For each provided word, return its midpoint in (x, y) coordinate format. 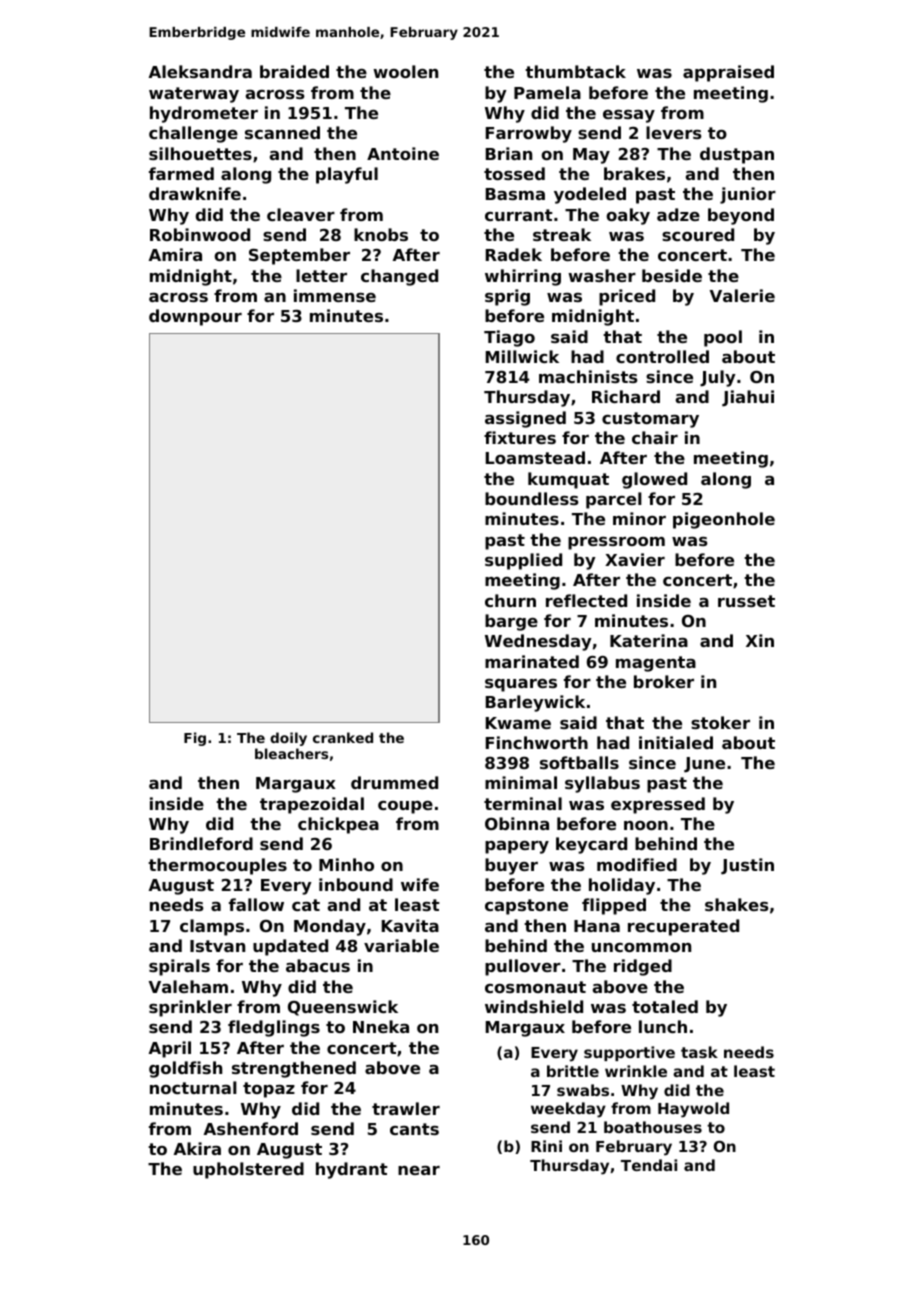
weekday (568, 1110)
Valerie (742, 295)
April (170, 1049)
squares (521, 685)
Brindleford (201, 843)
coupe (405, 807)
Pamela (547, 92)
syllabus (602, 784)
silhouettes (200, 153)
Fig (195, 739)
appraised (728, 73)
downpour (195, 317)
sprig (507, 297)
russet (746, 601)
